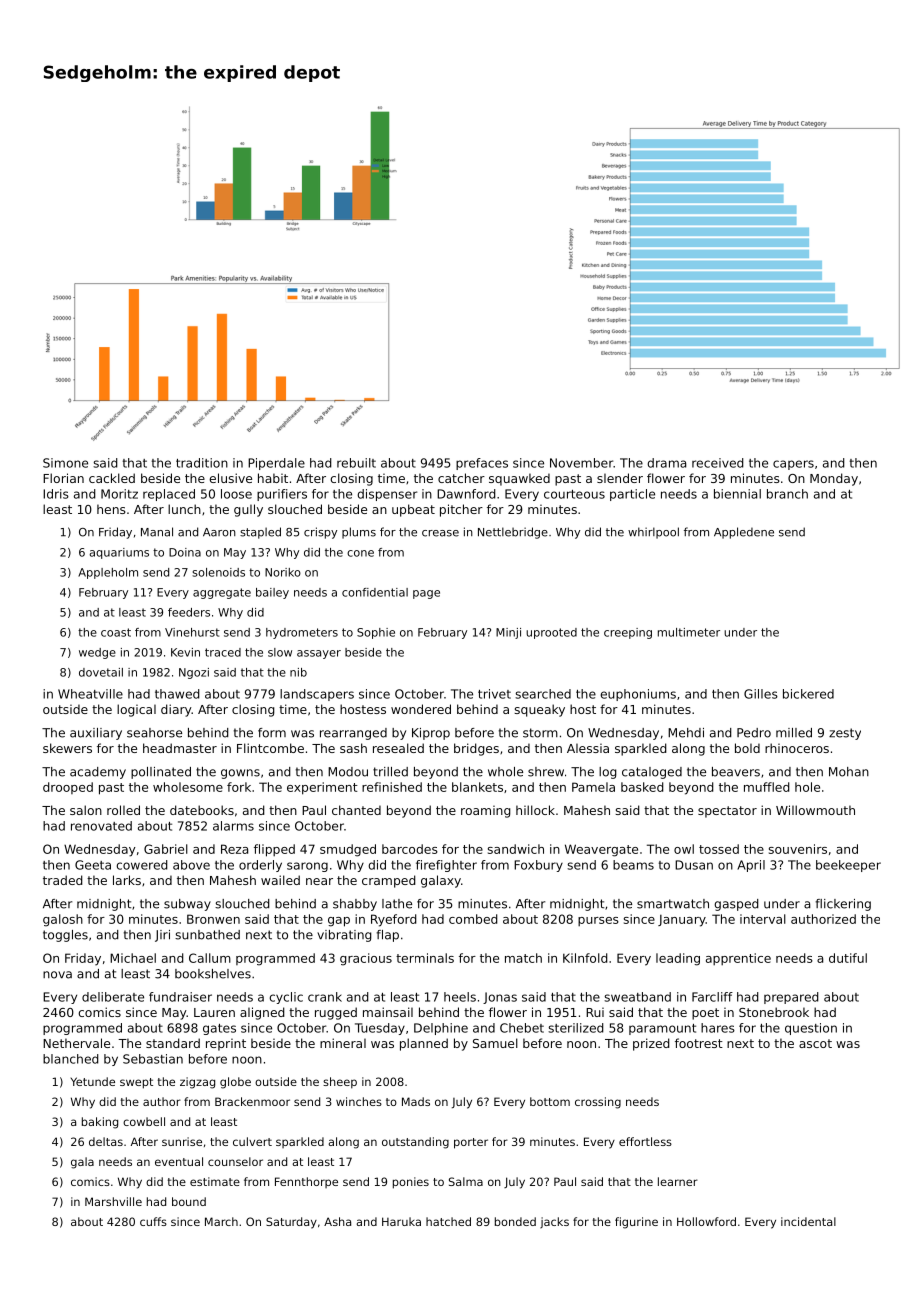 This image has height=1308, width=924. What do you see at coordinates (111, 509) in the image?
I see `hens` at bounding box center [111, 509].
